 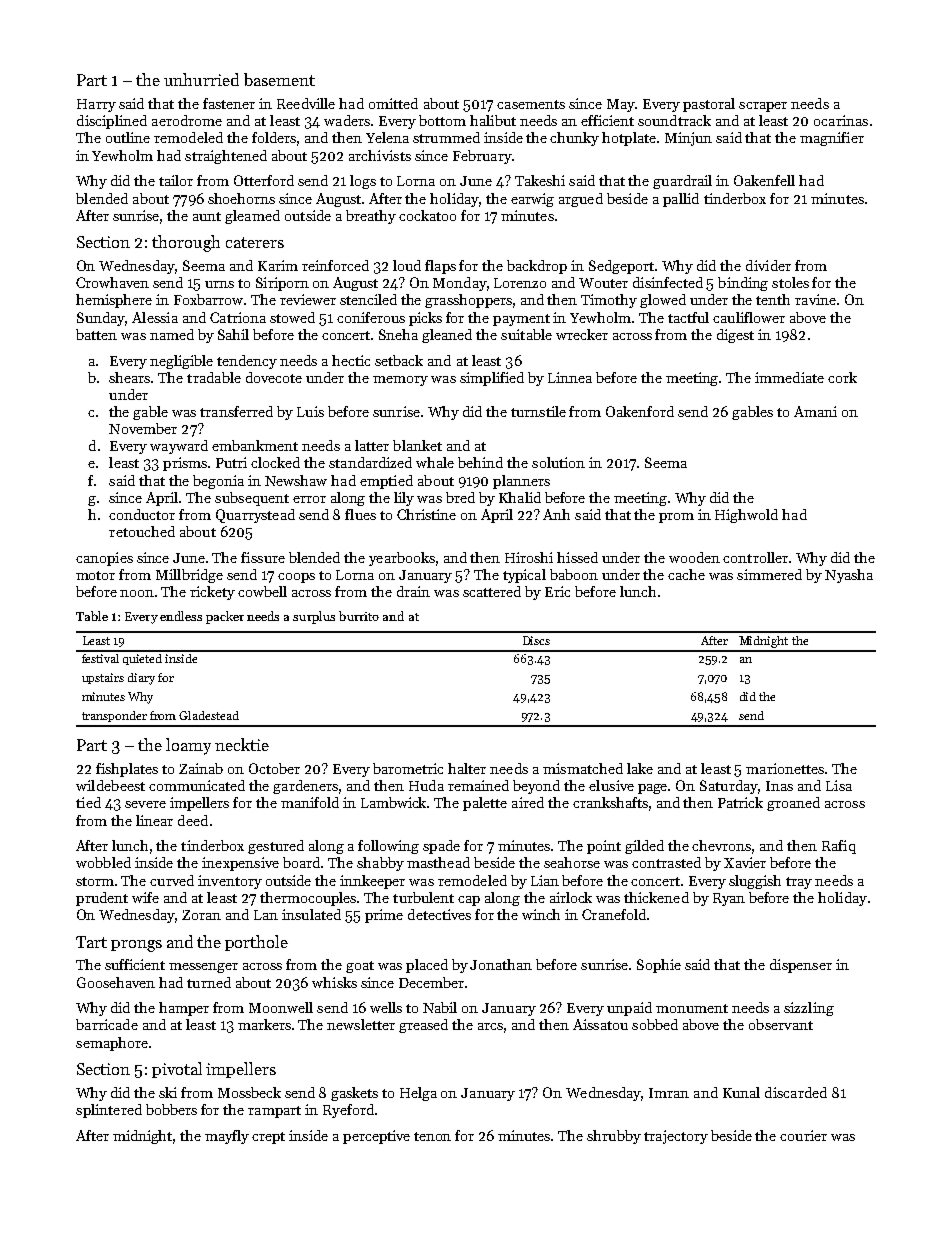 I want to click on cache, so click(x=686, y=574).
